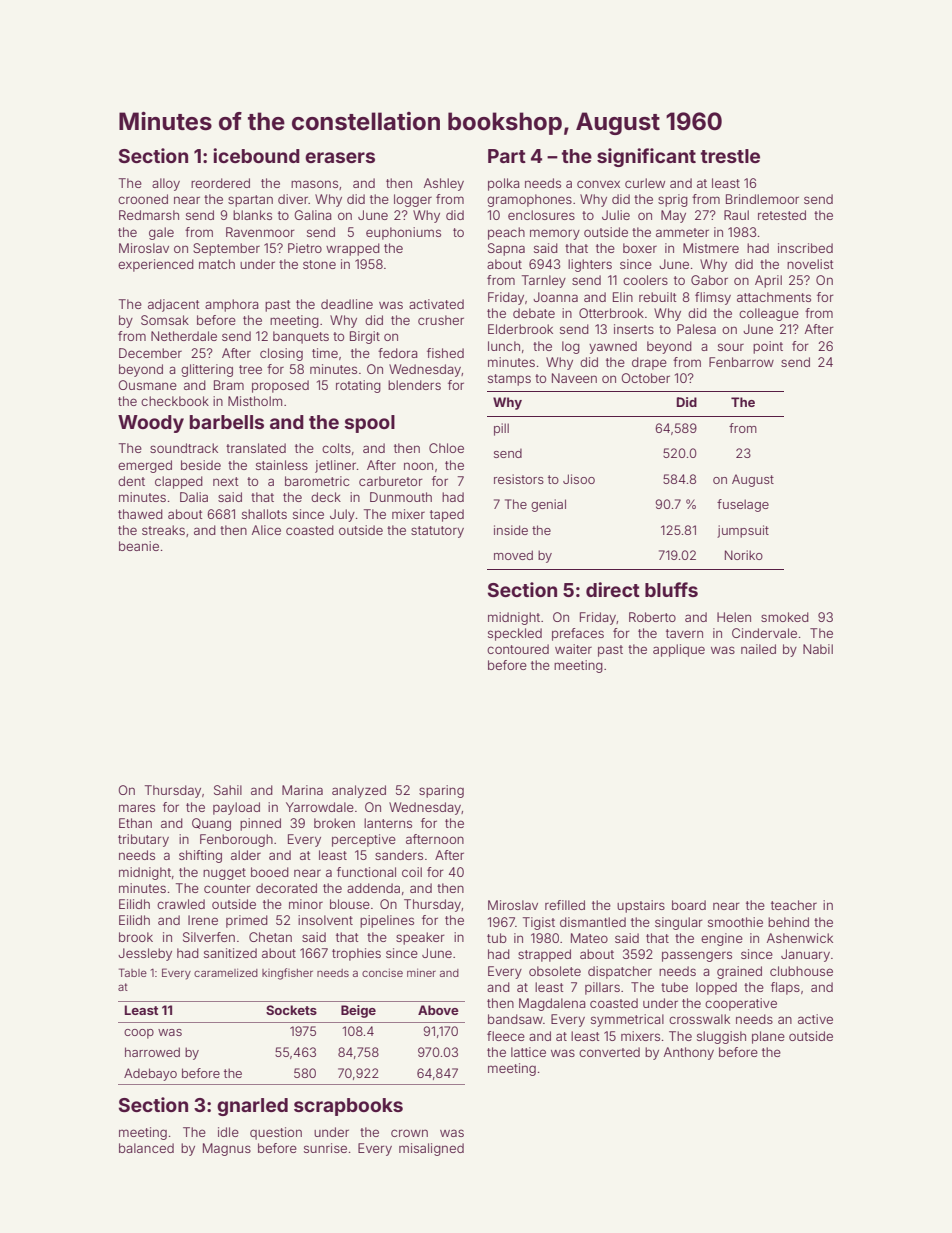  I want to click on Magnus, so click(227, 1149).
